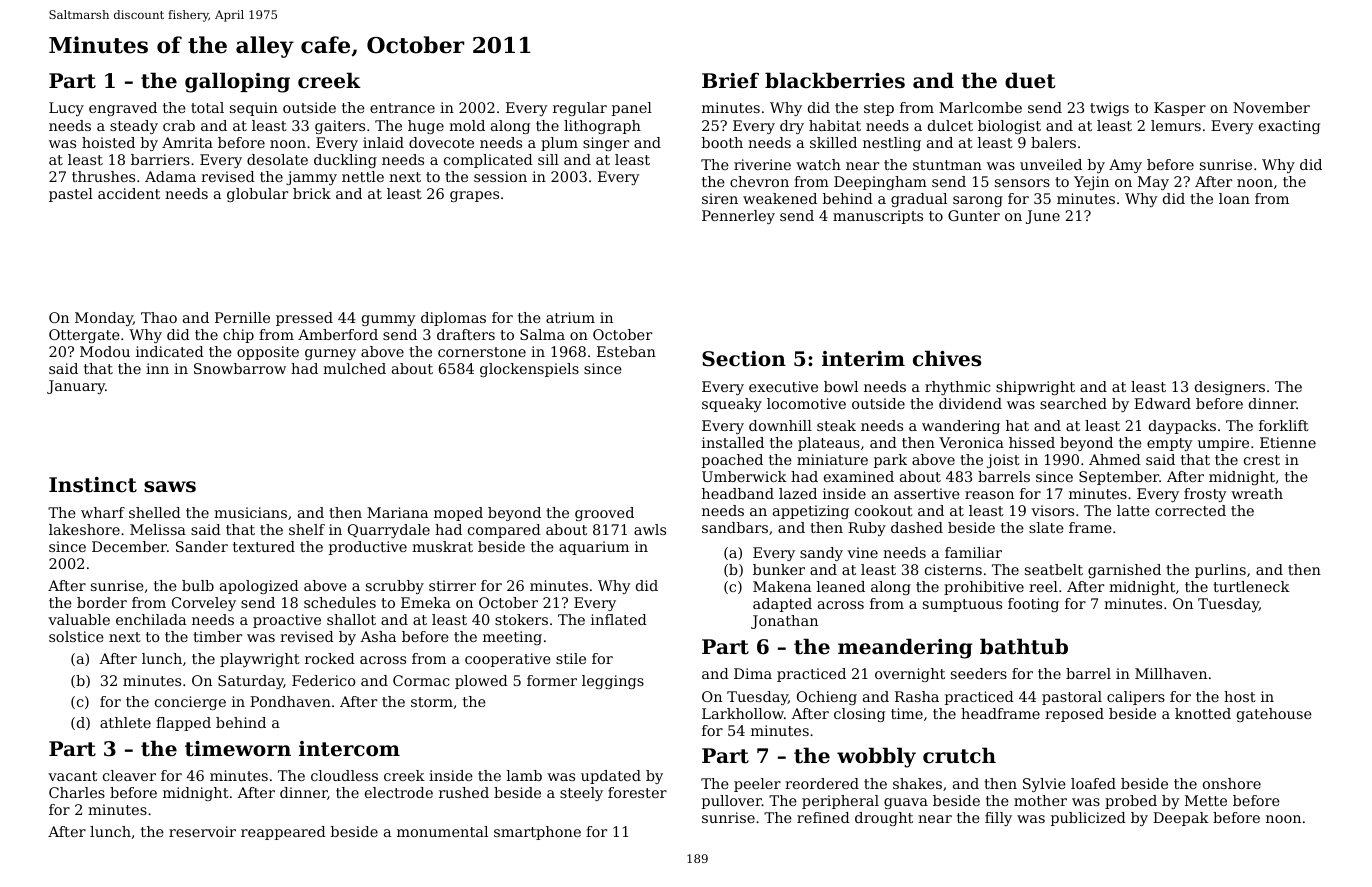 Image resolution: width=1372 pixels, height=887 pixels. I want to click on Etienne, so click(1288, 442).
